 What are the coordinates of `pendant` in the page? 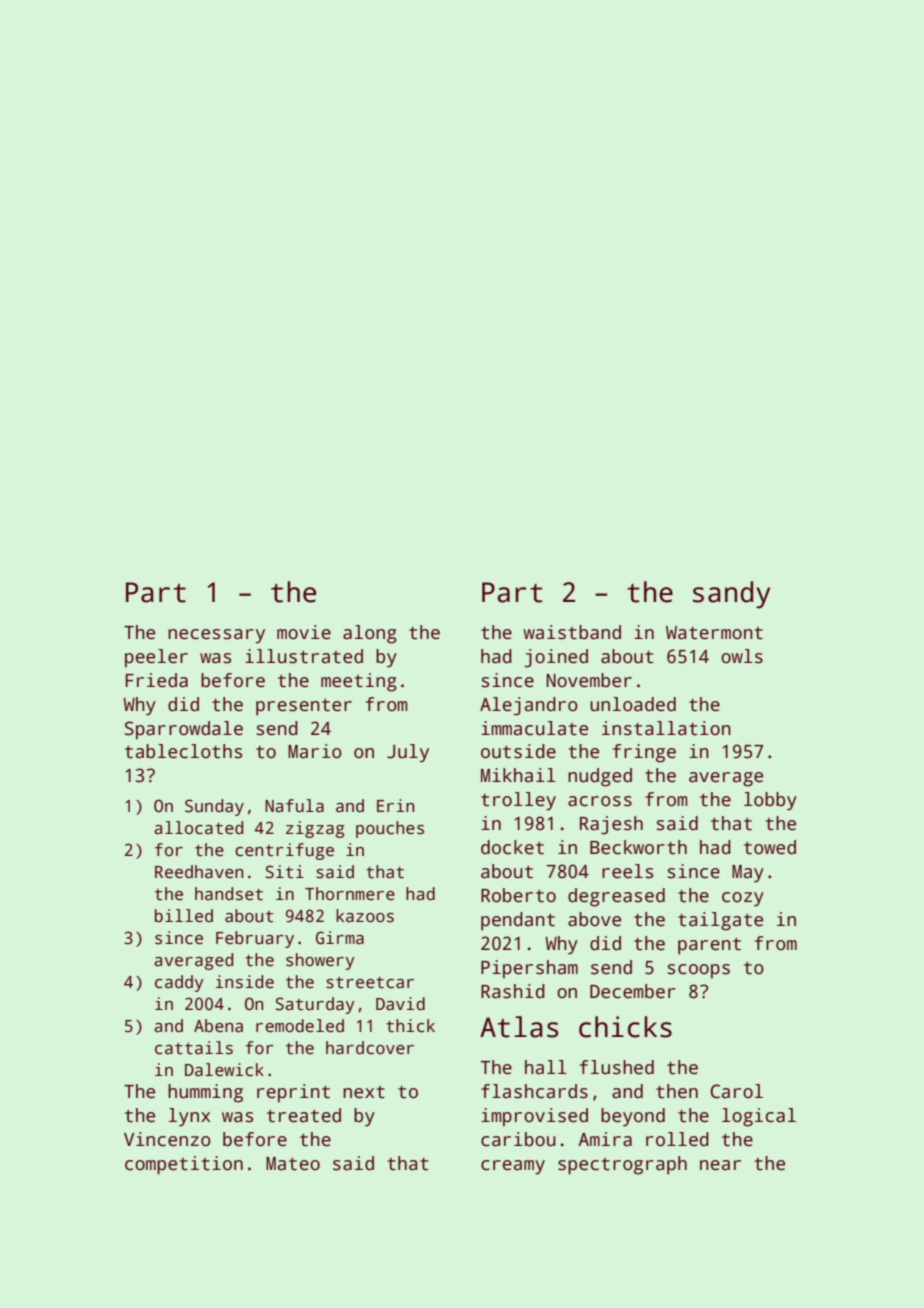 It's located at (518, 921).
